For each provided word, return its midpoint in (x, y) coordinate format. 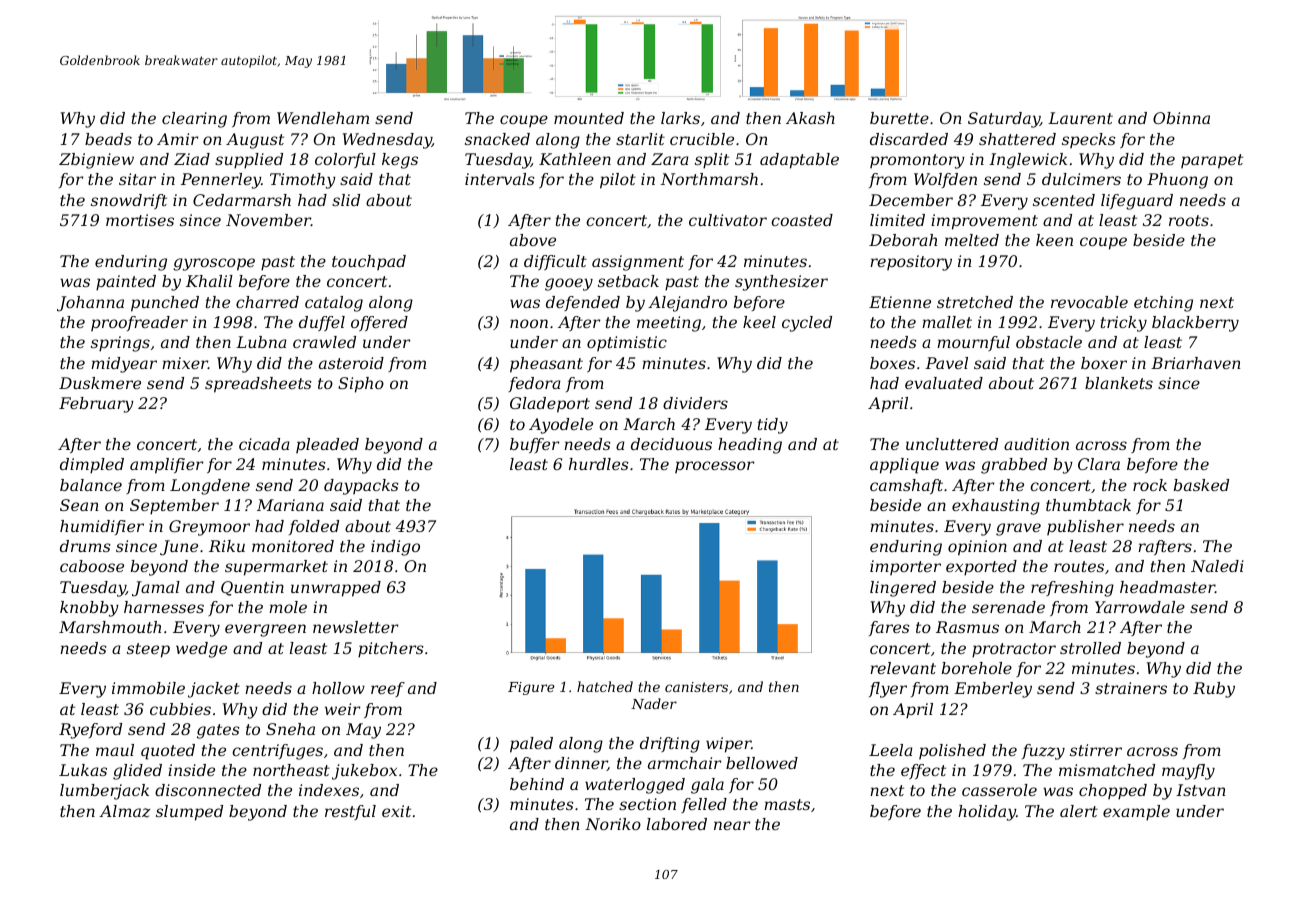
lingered (903, 589)
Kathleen (575, 159)
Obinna (1181, 118)
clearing (194, 120)
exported (981, 568)
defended (583, 303)
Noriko (613, 824)
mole (288, 607)
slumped (189, 813)
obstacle (1049, 342)
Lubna (261, 342)
